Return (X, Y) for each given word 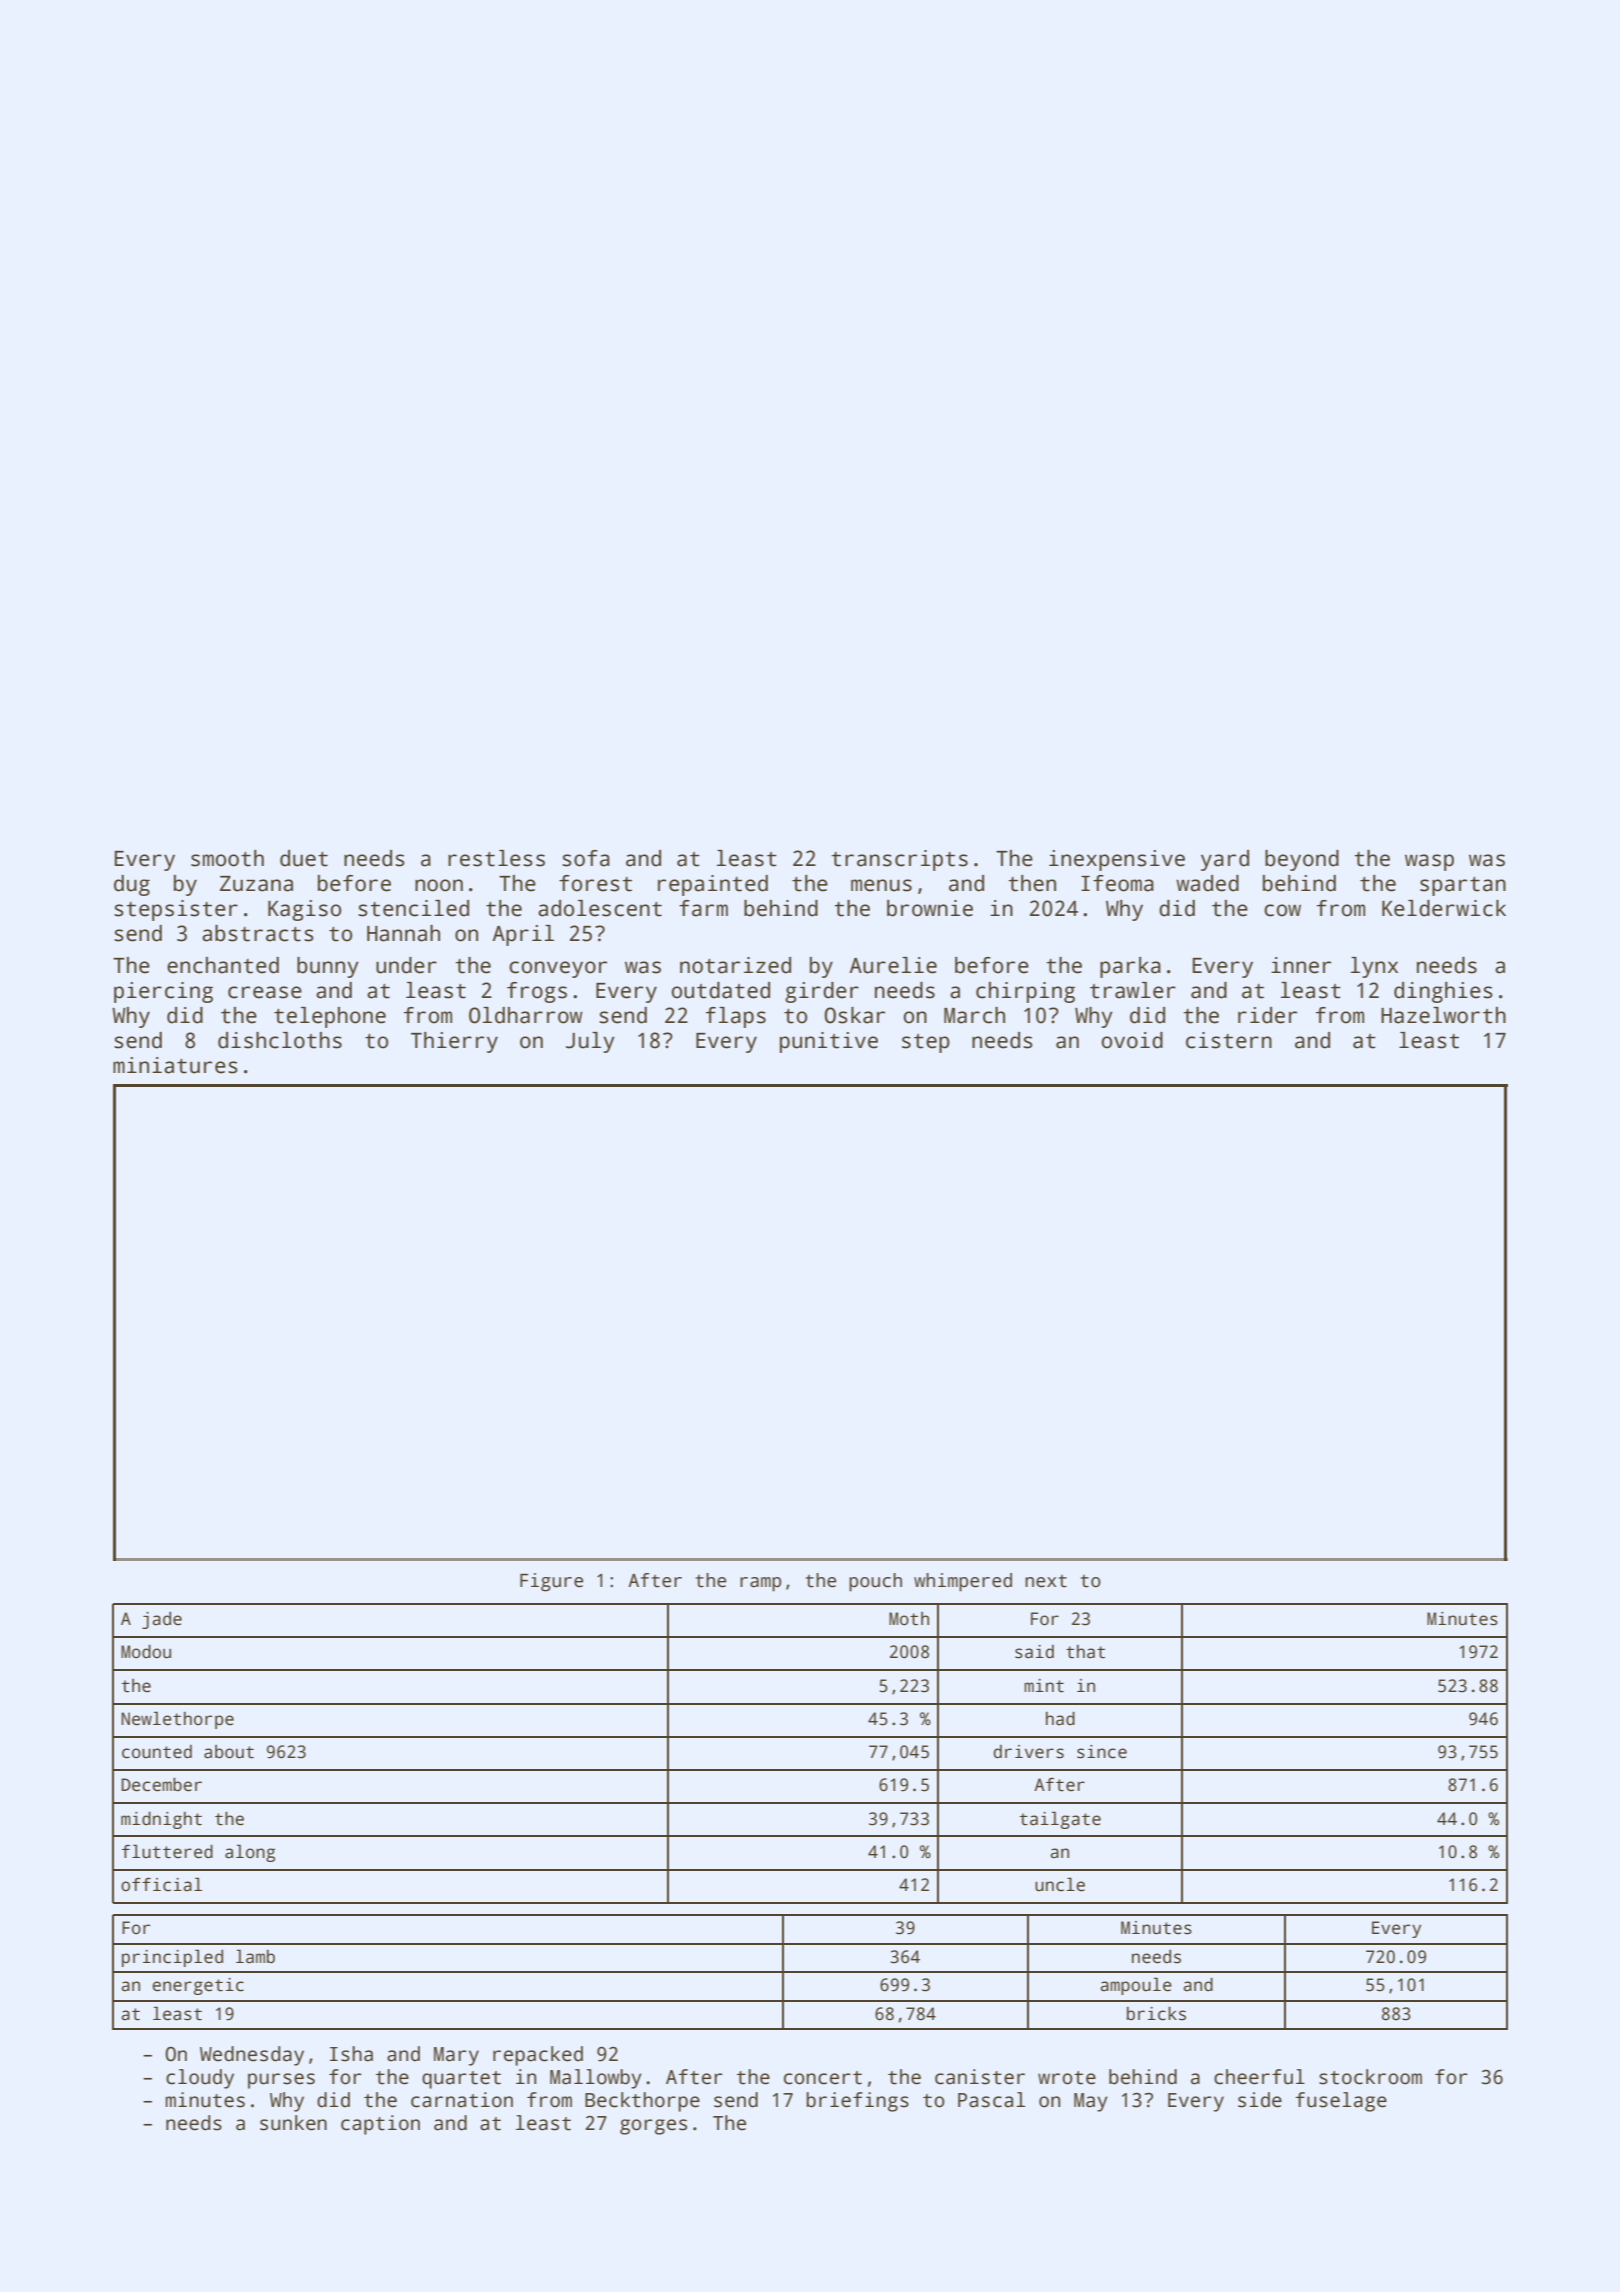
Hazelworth (1443, 1015)
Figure (551, 1582)
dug (132, 885)
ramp (760, 1584)
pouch (875, 1582)
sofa (586, 858)
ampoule (1136, 1986)
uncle (1060, 1884)
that (1085, 1652)
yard (1225, 860)
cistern (1229, 1040)
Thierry (454, 1042)
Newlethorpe (177, 1720)
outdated (721, 990)
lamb (255, 1956)
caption (380, 2125)
